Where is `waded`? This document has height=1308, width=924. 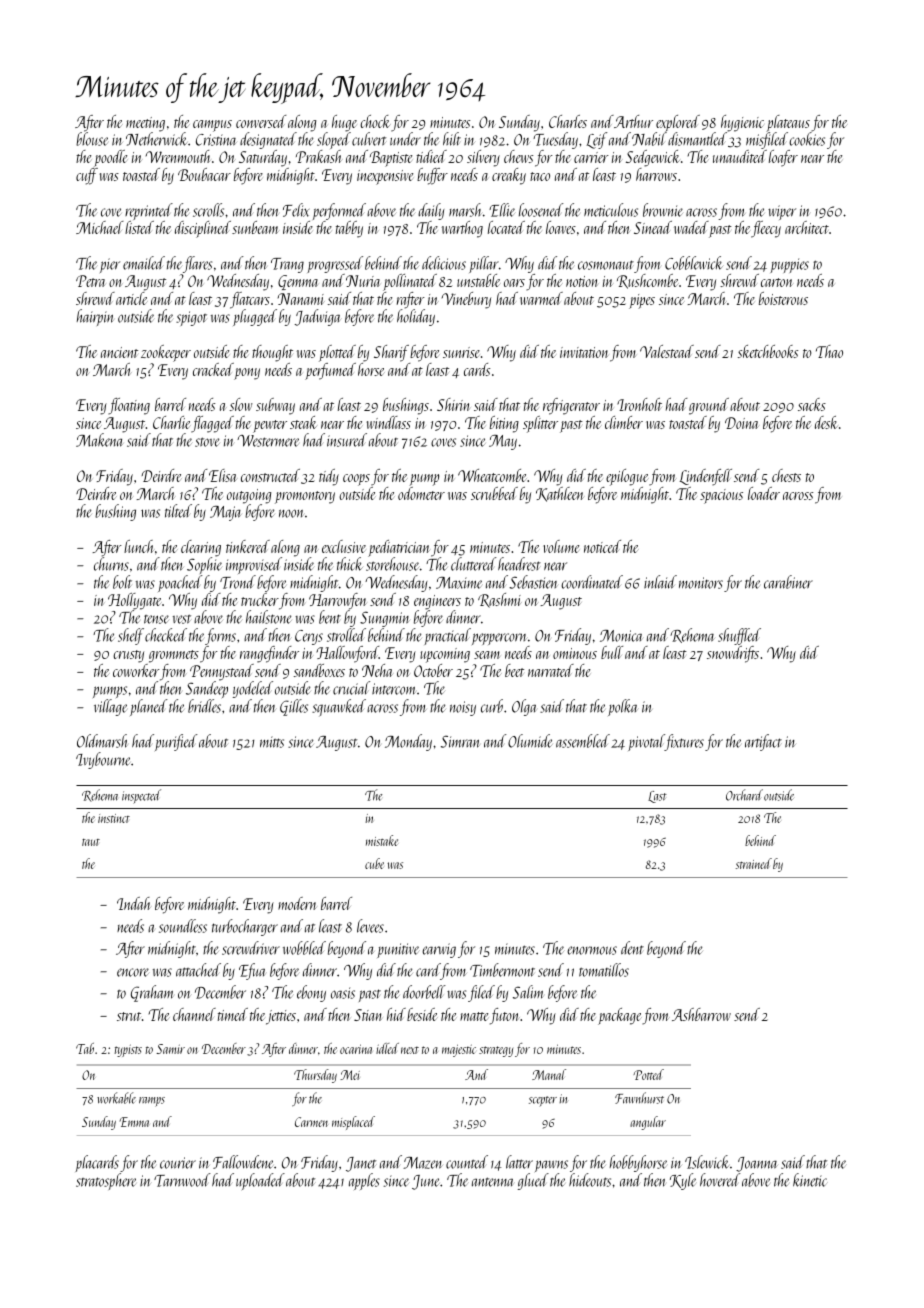
waded is located at coordinates (691, 227).
